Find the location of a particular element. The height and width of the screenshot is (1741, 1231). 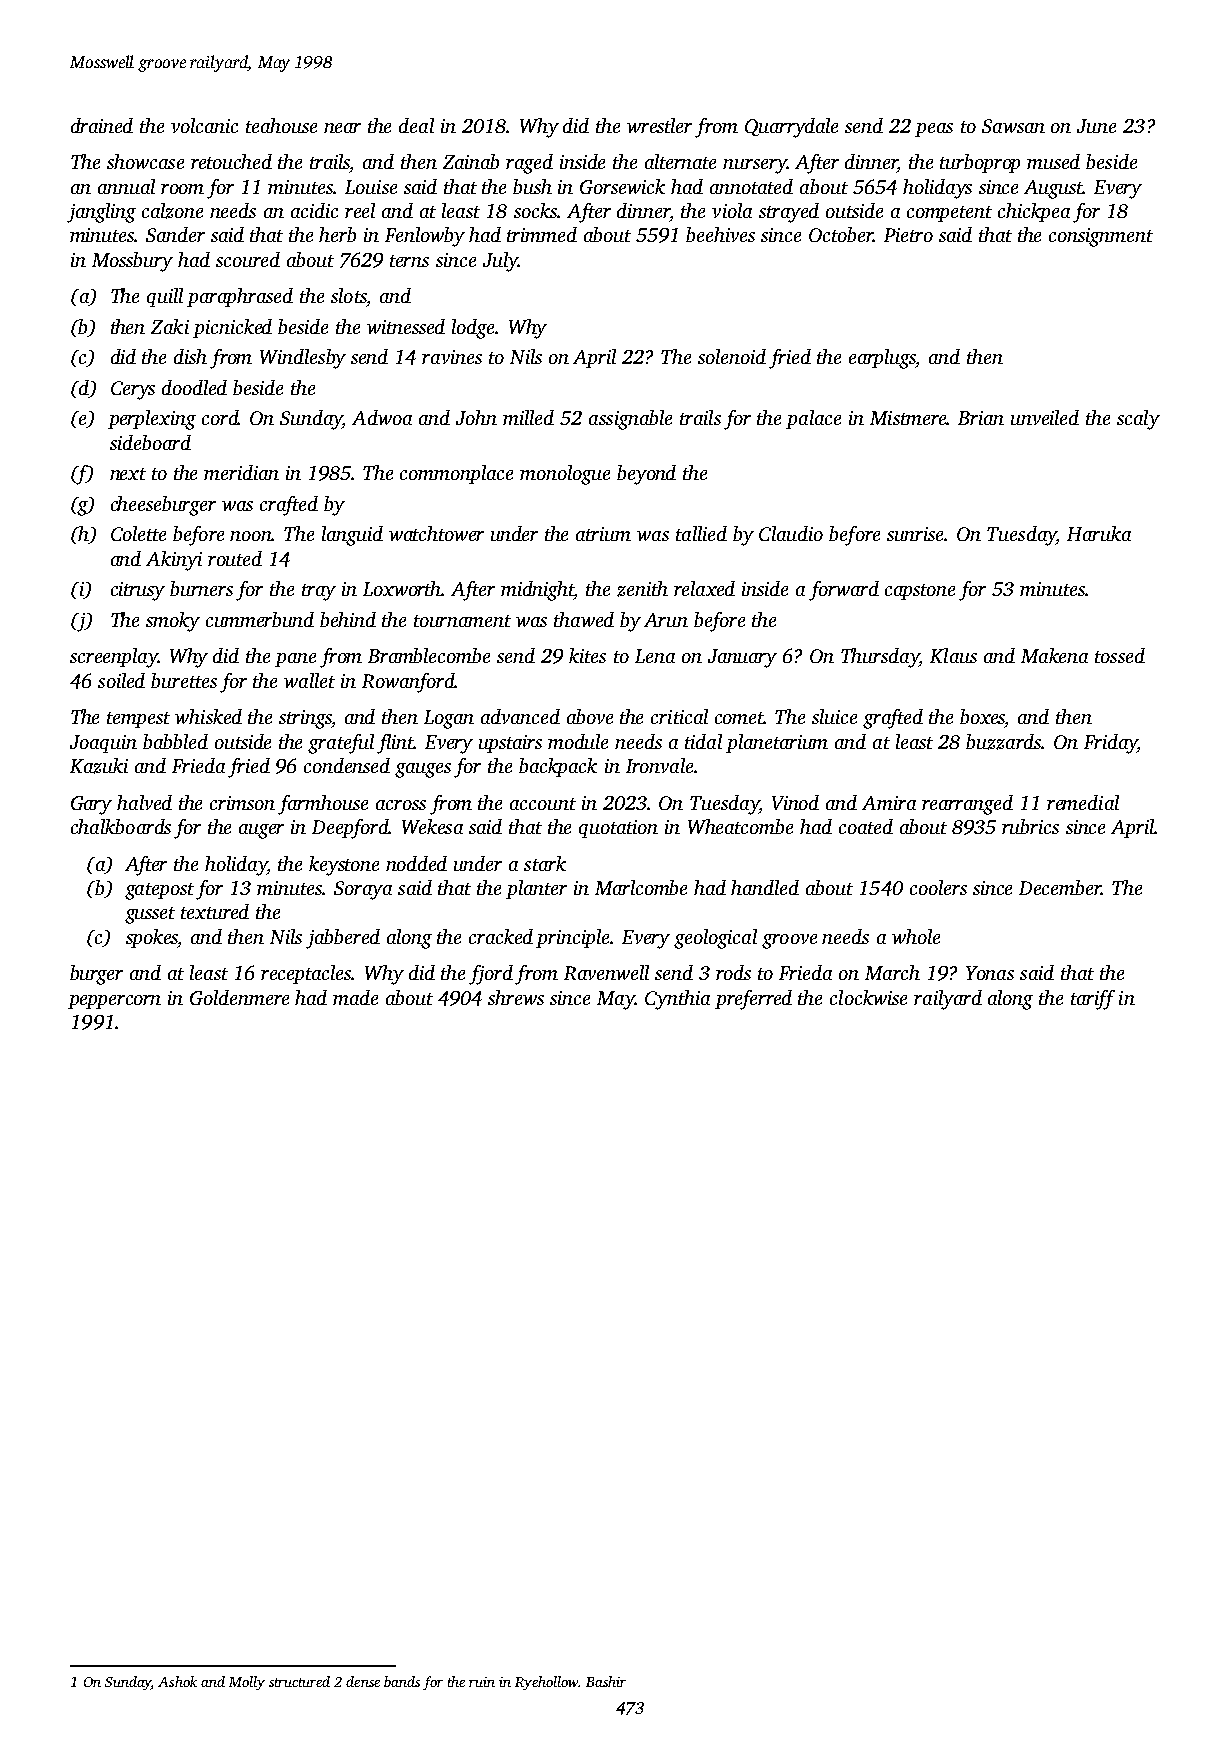

grateful is located at coordinates (341, 744).
